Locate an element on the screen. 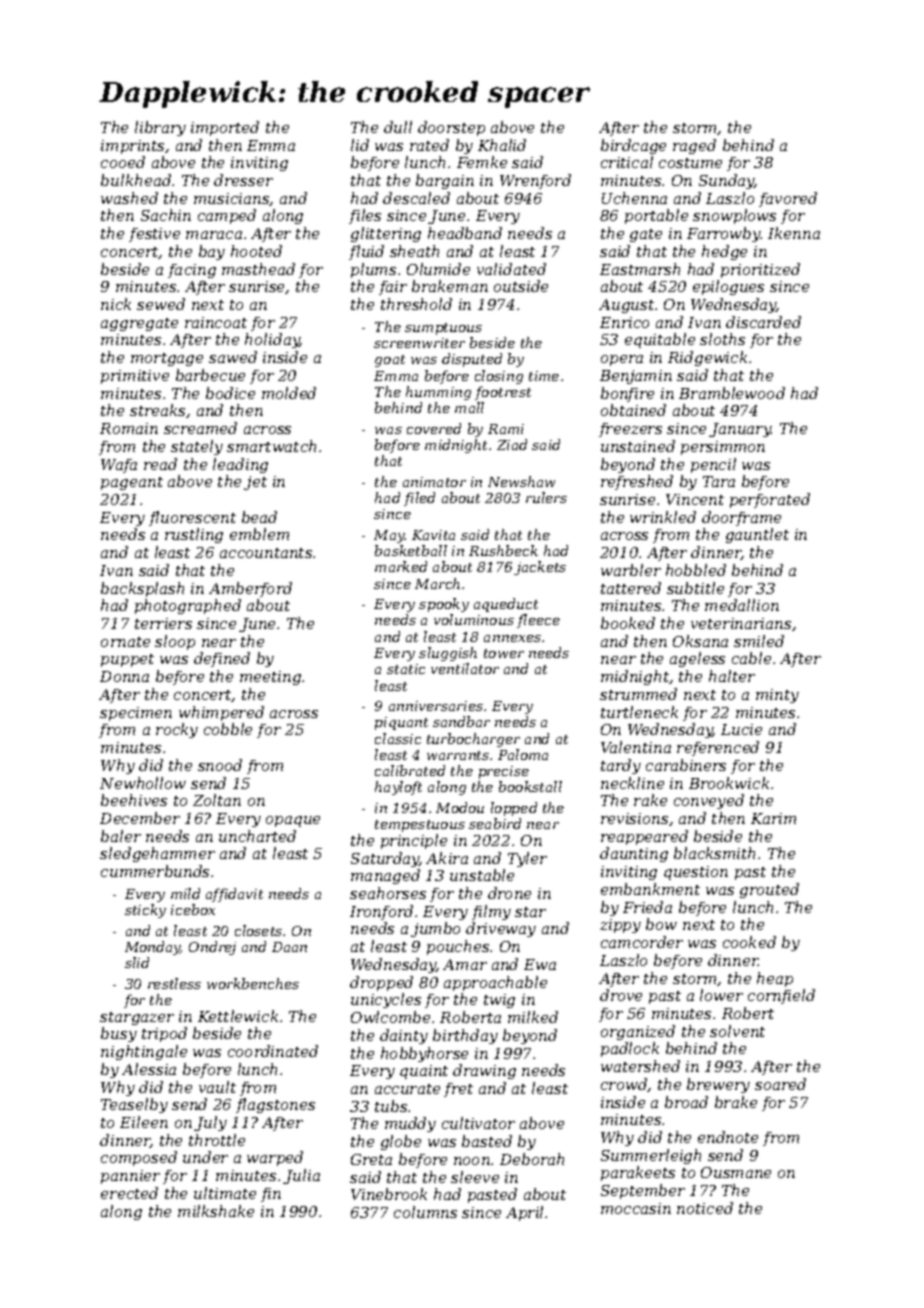  carabiners is located at coordinates (686, 765).
